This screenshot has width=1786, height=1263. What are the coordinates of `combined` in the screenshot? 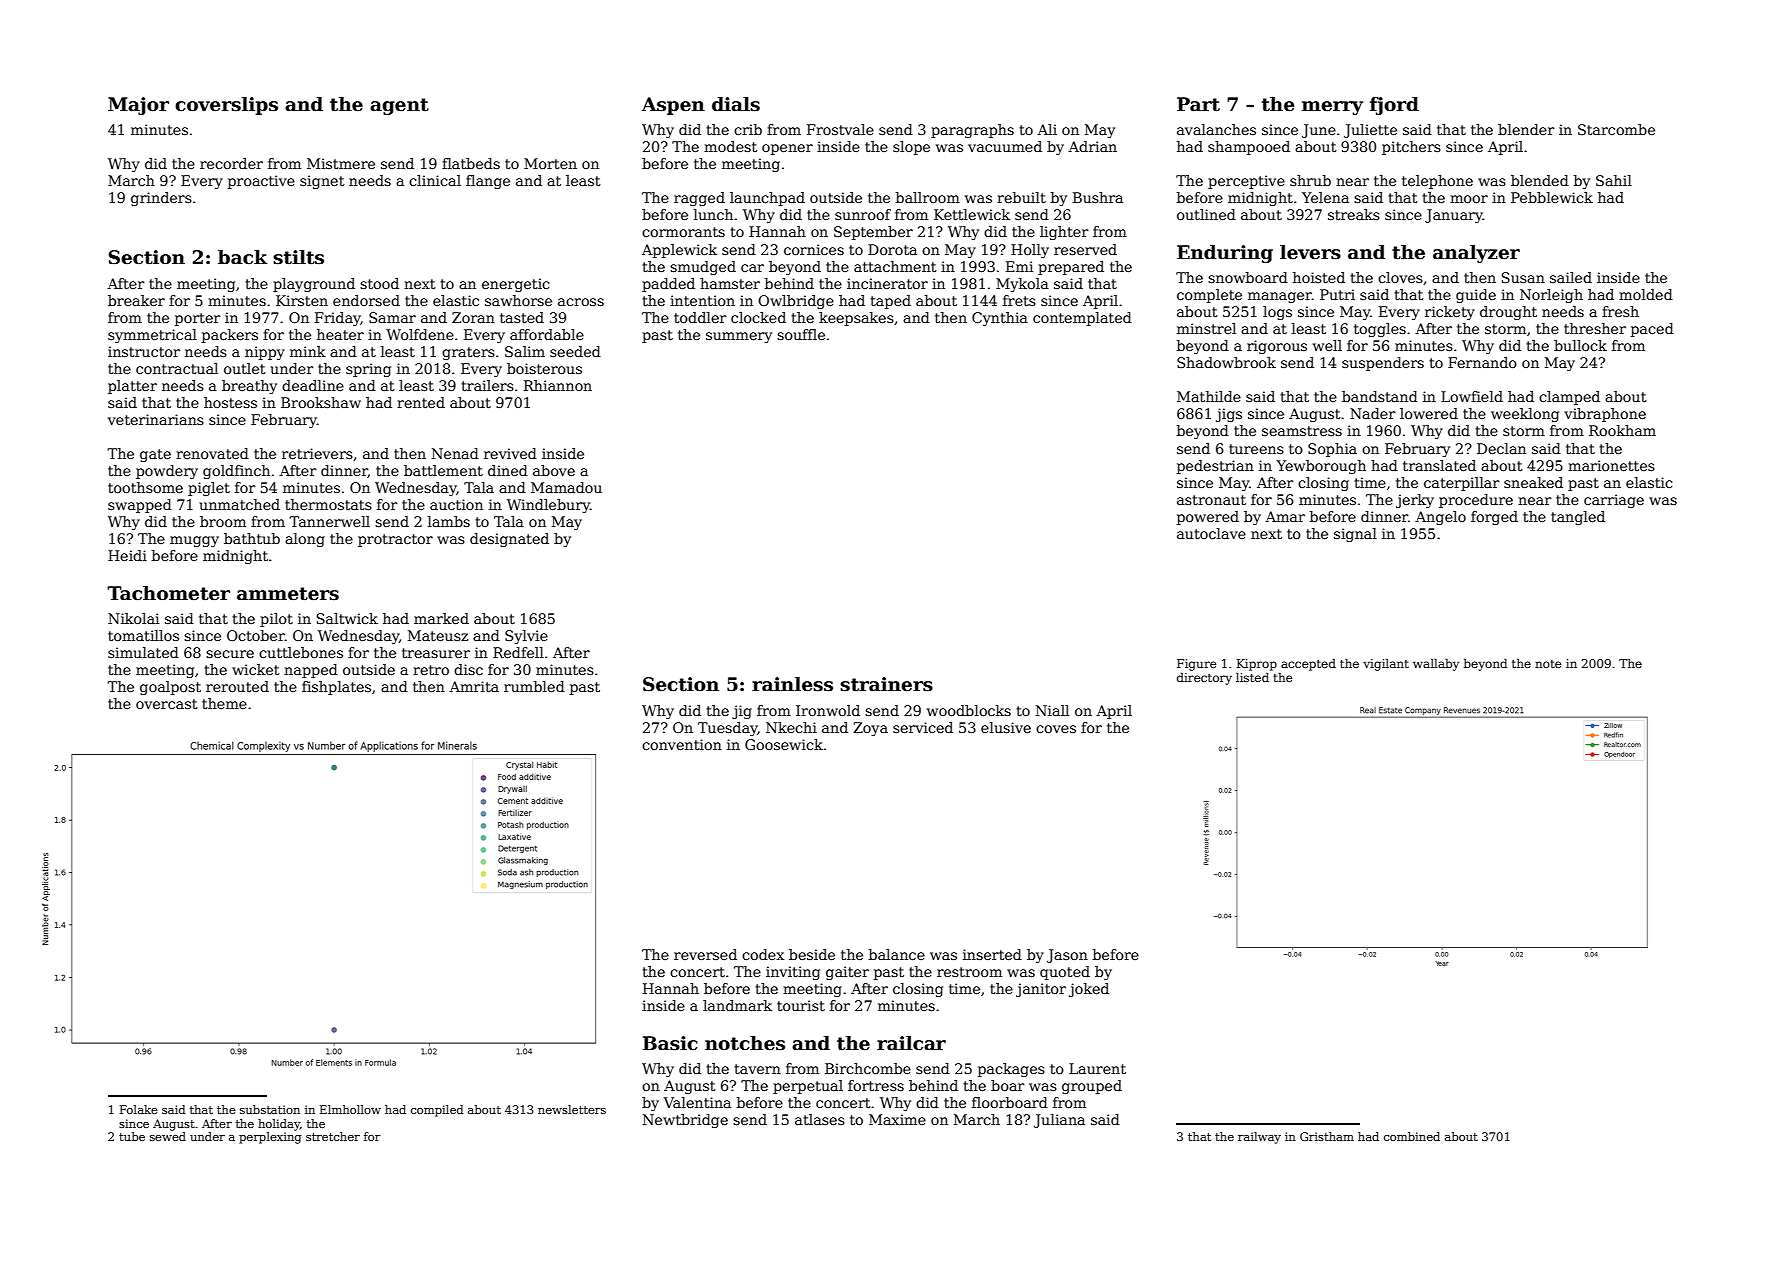 It's located at (1412, 1136).
